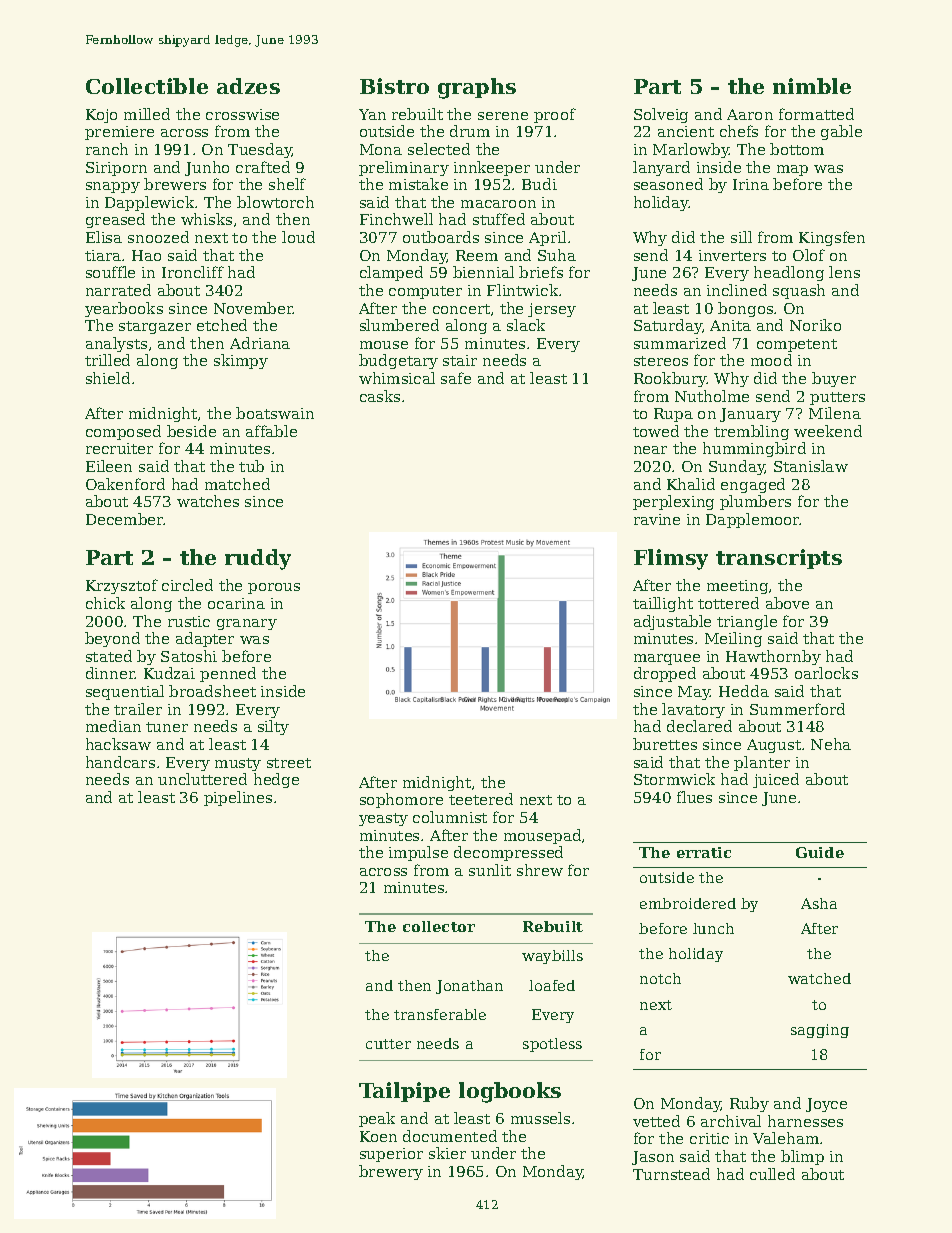 Image resolution: width=952 pixels, height=1233 pixels. What do you see at coordinates (671, 1174) in the screenshot?
I see `Turnstead` at bounding box center [671, 1174].
